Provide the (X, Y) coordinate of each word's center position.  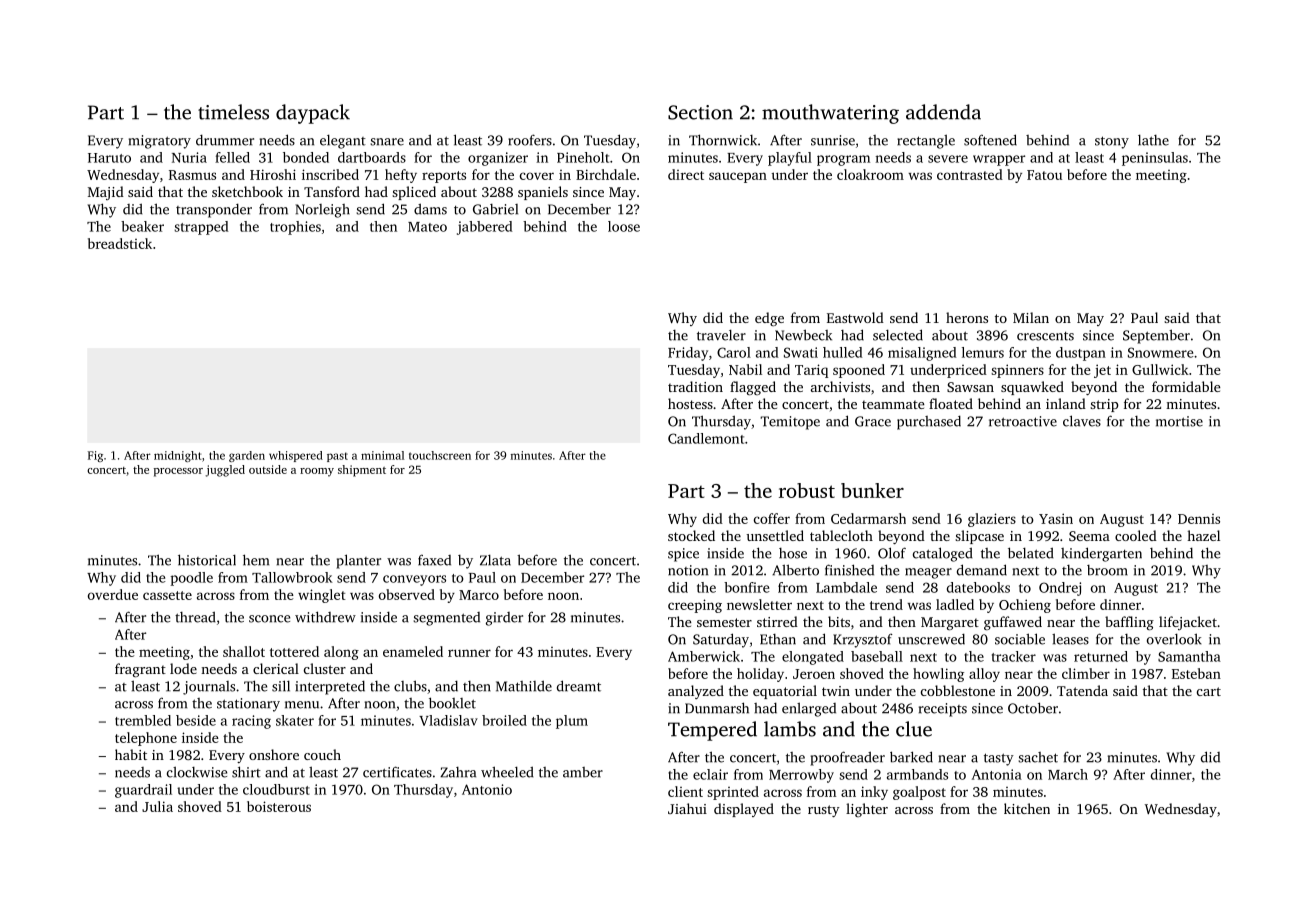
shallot (244, 651)
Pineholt (583, 157)
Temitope (790, 423)
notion (688, 570)
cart (1209, 691)
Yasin (1056, 518)
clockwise (197, 772)
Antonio (487, 789)
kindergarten (1101, 554)
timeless (233, 112)
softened (990, 140)
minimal (382, 455)
